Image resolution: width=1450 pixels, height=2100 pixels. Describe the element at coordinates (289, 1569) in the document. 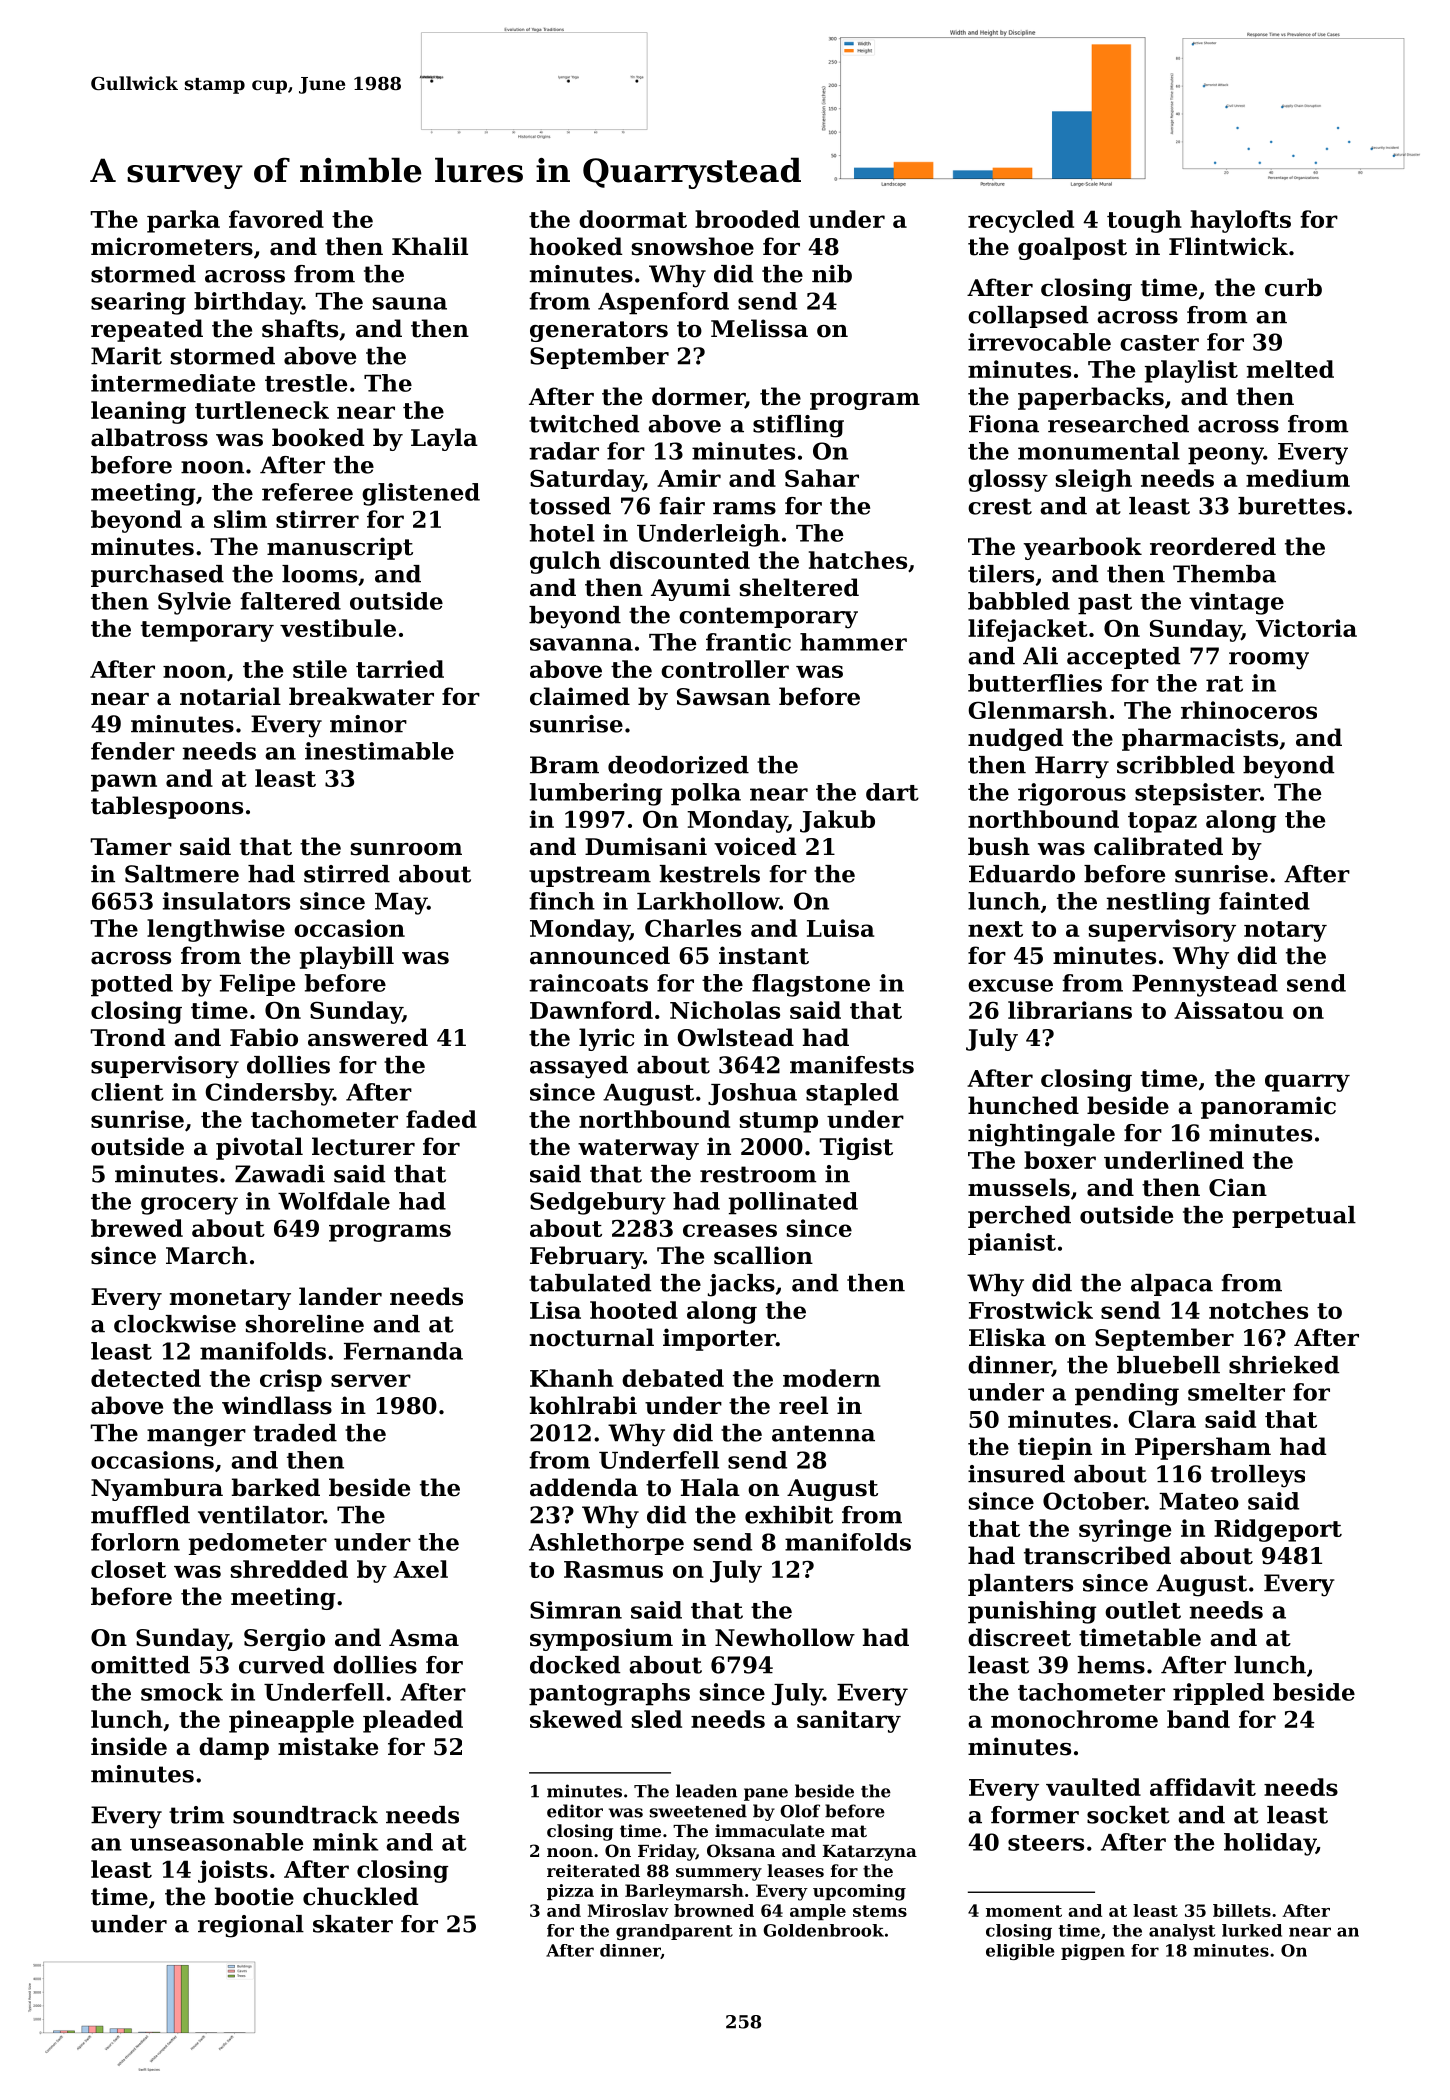

I see `shredded` at that location.
